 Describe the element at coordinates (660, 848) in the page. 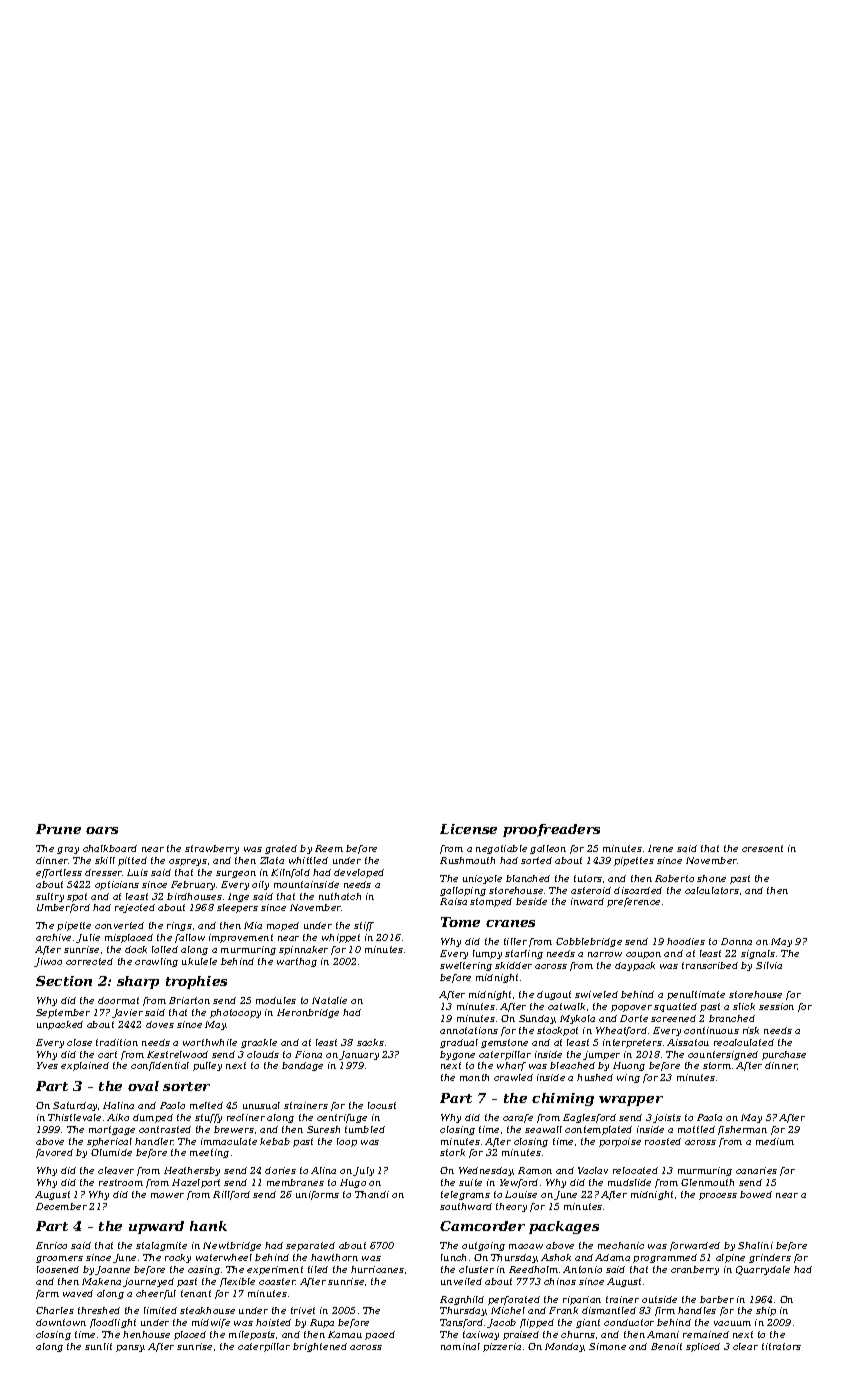

I see `Irene` at that location.
